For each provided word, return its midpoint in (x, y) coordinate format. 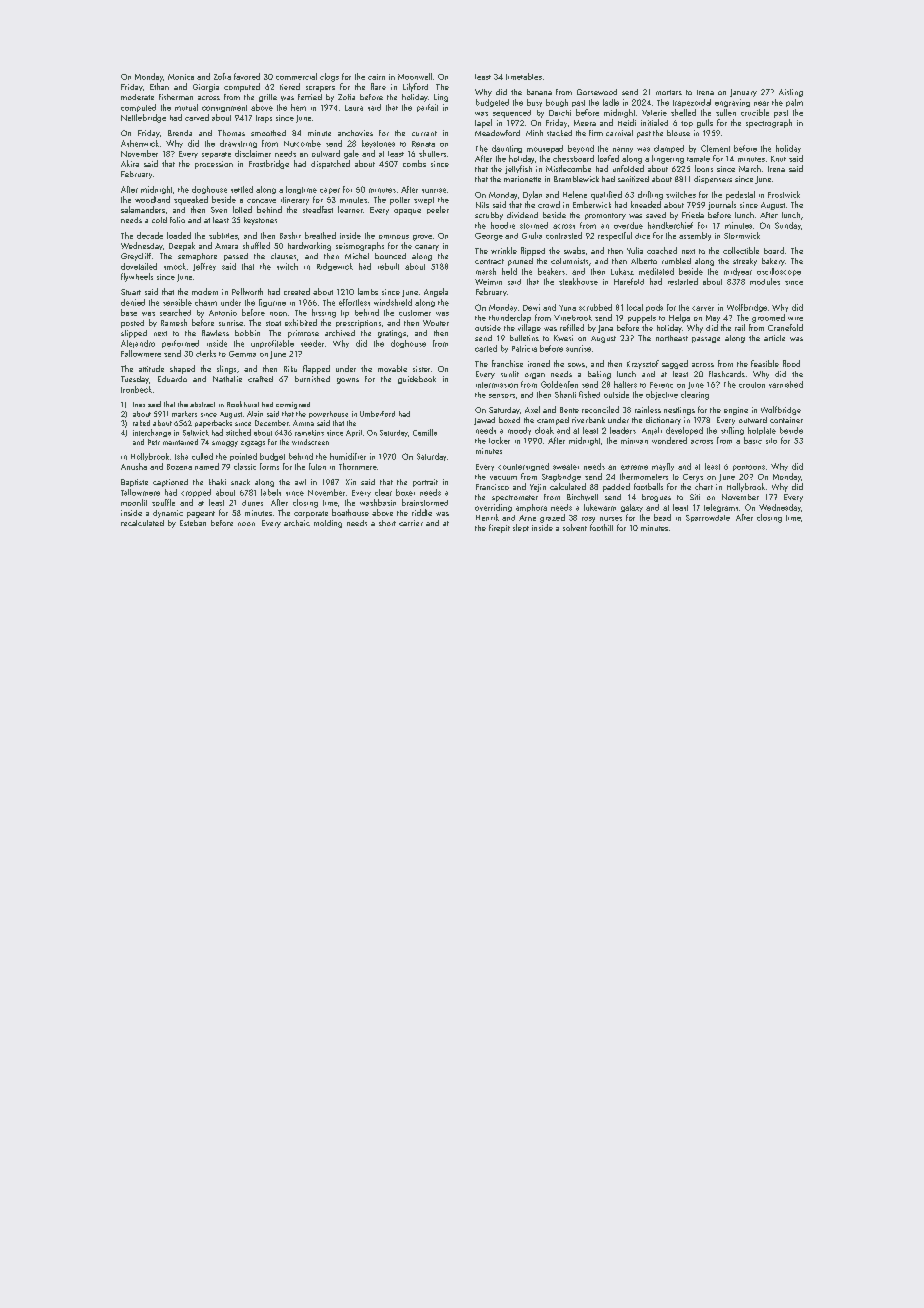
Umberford (377, 414)
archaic (297, 523)
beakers (551, 271)
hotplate (762, 431)
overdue (628, 225)
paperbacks (213, 424)
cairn (376, 77)
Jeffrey (204, 267)
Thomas (231, 133)
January (743, 93)
